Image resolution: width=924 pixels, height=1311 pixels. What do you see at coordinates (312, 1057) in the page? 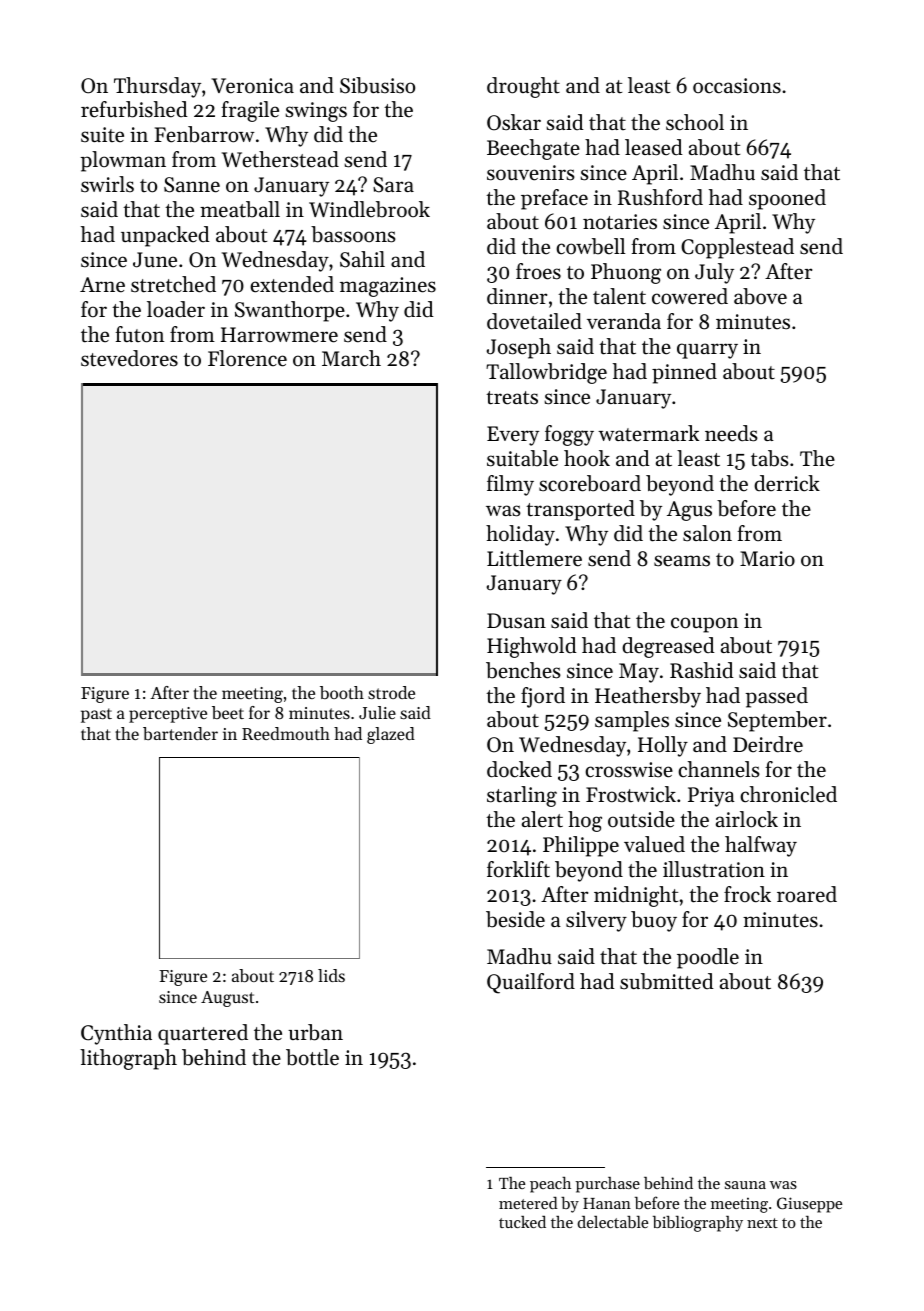
I see `bottle` at bounding box center [312, 1057].
